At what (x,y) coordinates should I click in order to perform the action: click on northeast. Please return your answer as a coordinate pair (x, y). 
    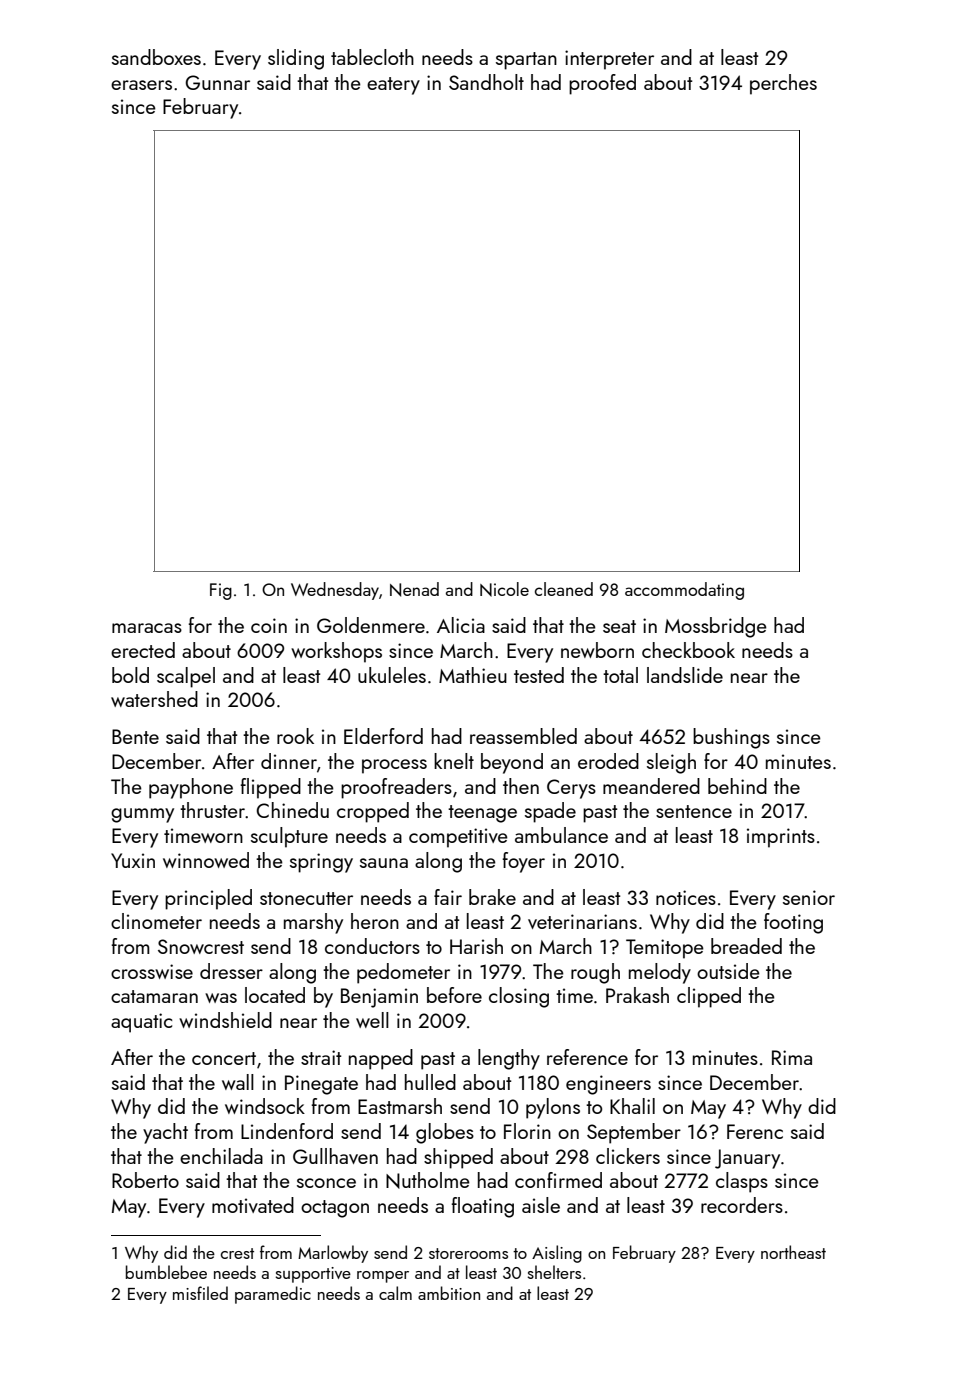
    Looking at the image, I should click on (793, 1252).
